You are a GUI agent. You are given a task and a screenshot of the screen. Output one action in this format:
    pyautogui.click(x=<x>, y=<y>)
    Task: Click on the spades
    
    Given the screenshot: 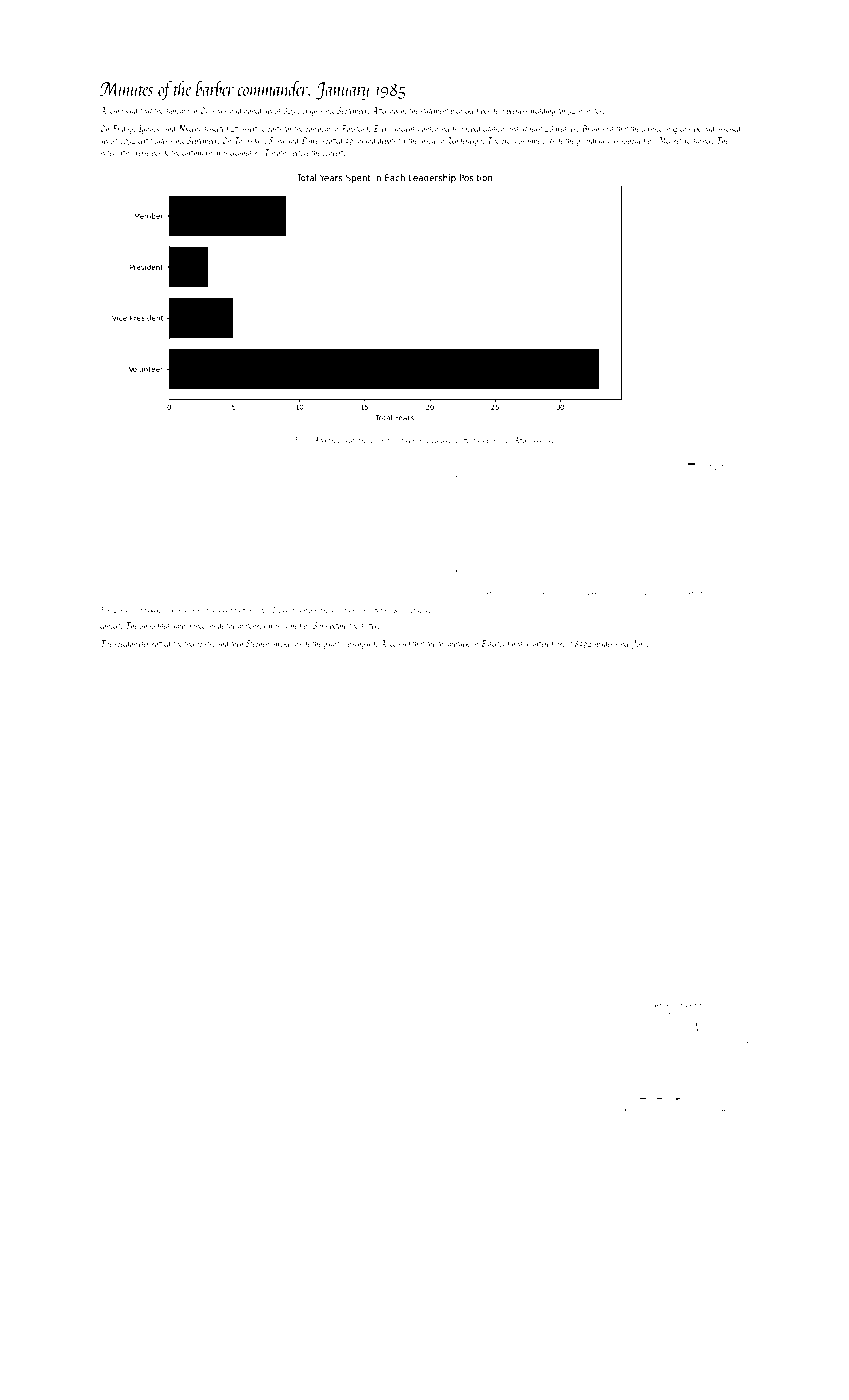 What is the action you would take?
    pyautogui.click(x=603, y=644)
